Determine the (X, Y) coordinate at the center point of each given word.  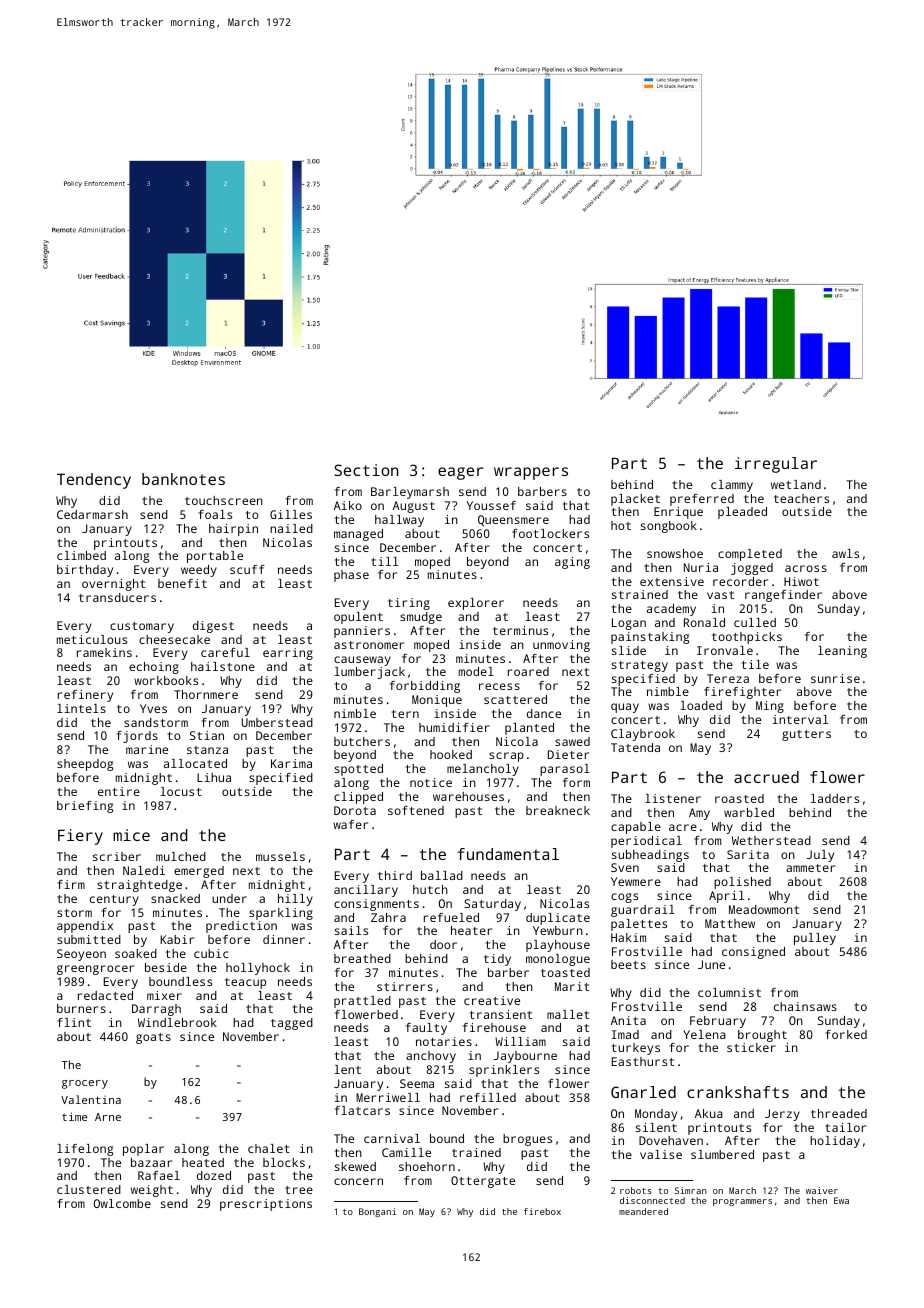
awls (845, 553)
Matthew (730, 923)
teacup (245, 983)
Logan (629, 624)
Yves (153, 708)
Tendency (94, 481)
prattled (362, 1002)
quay (625, 708)
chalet (269, 1148)
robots (636, 1190)
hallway (399, 521)
